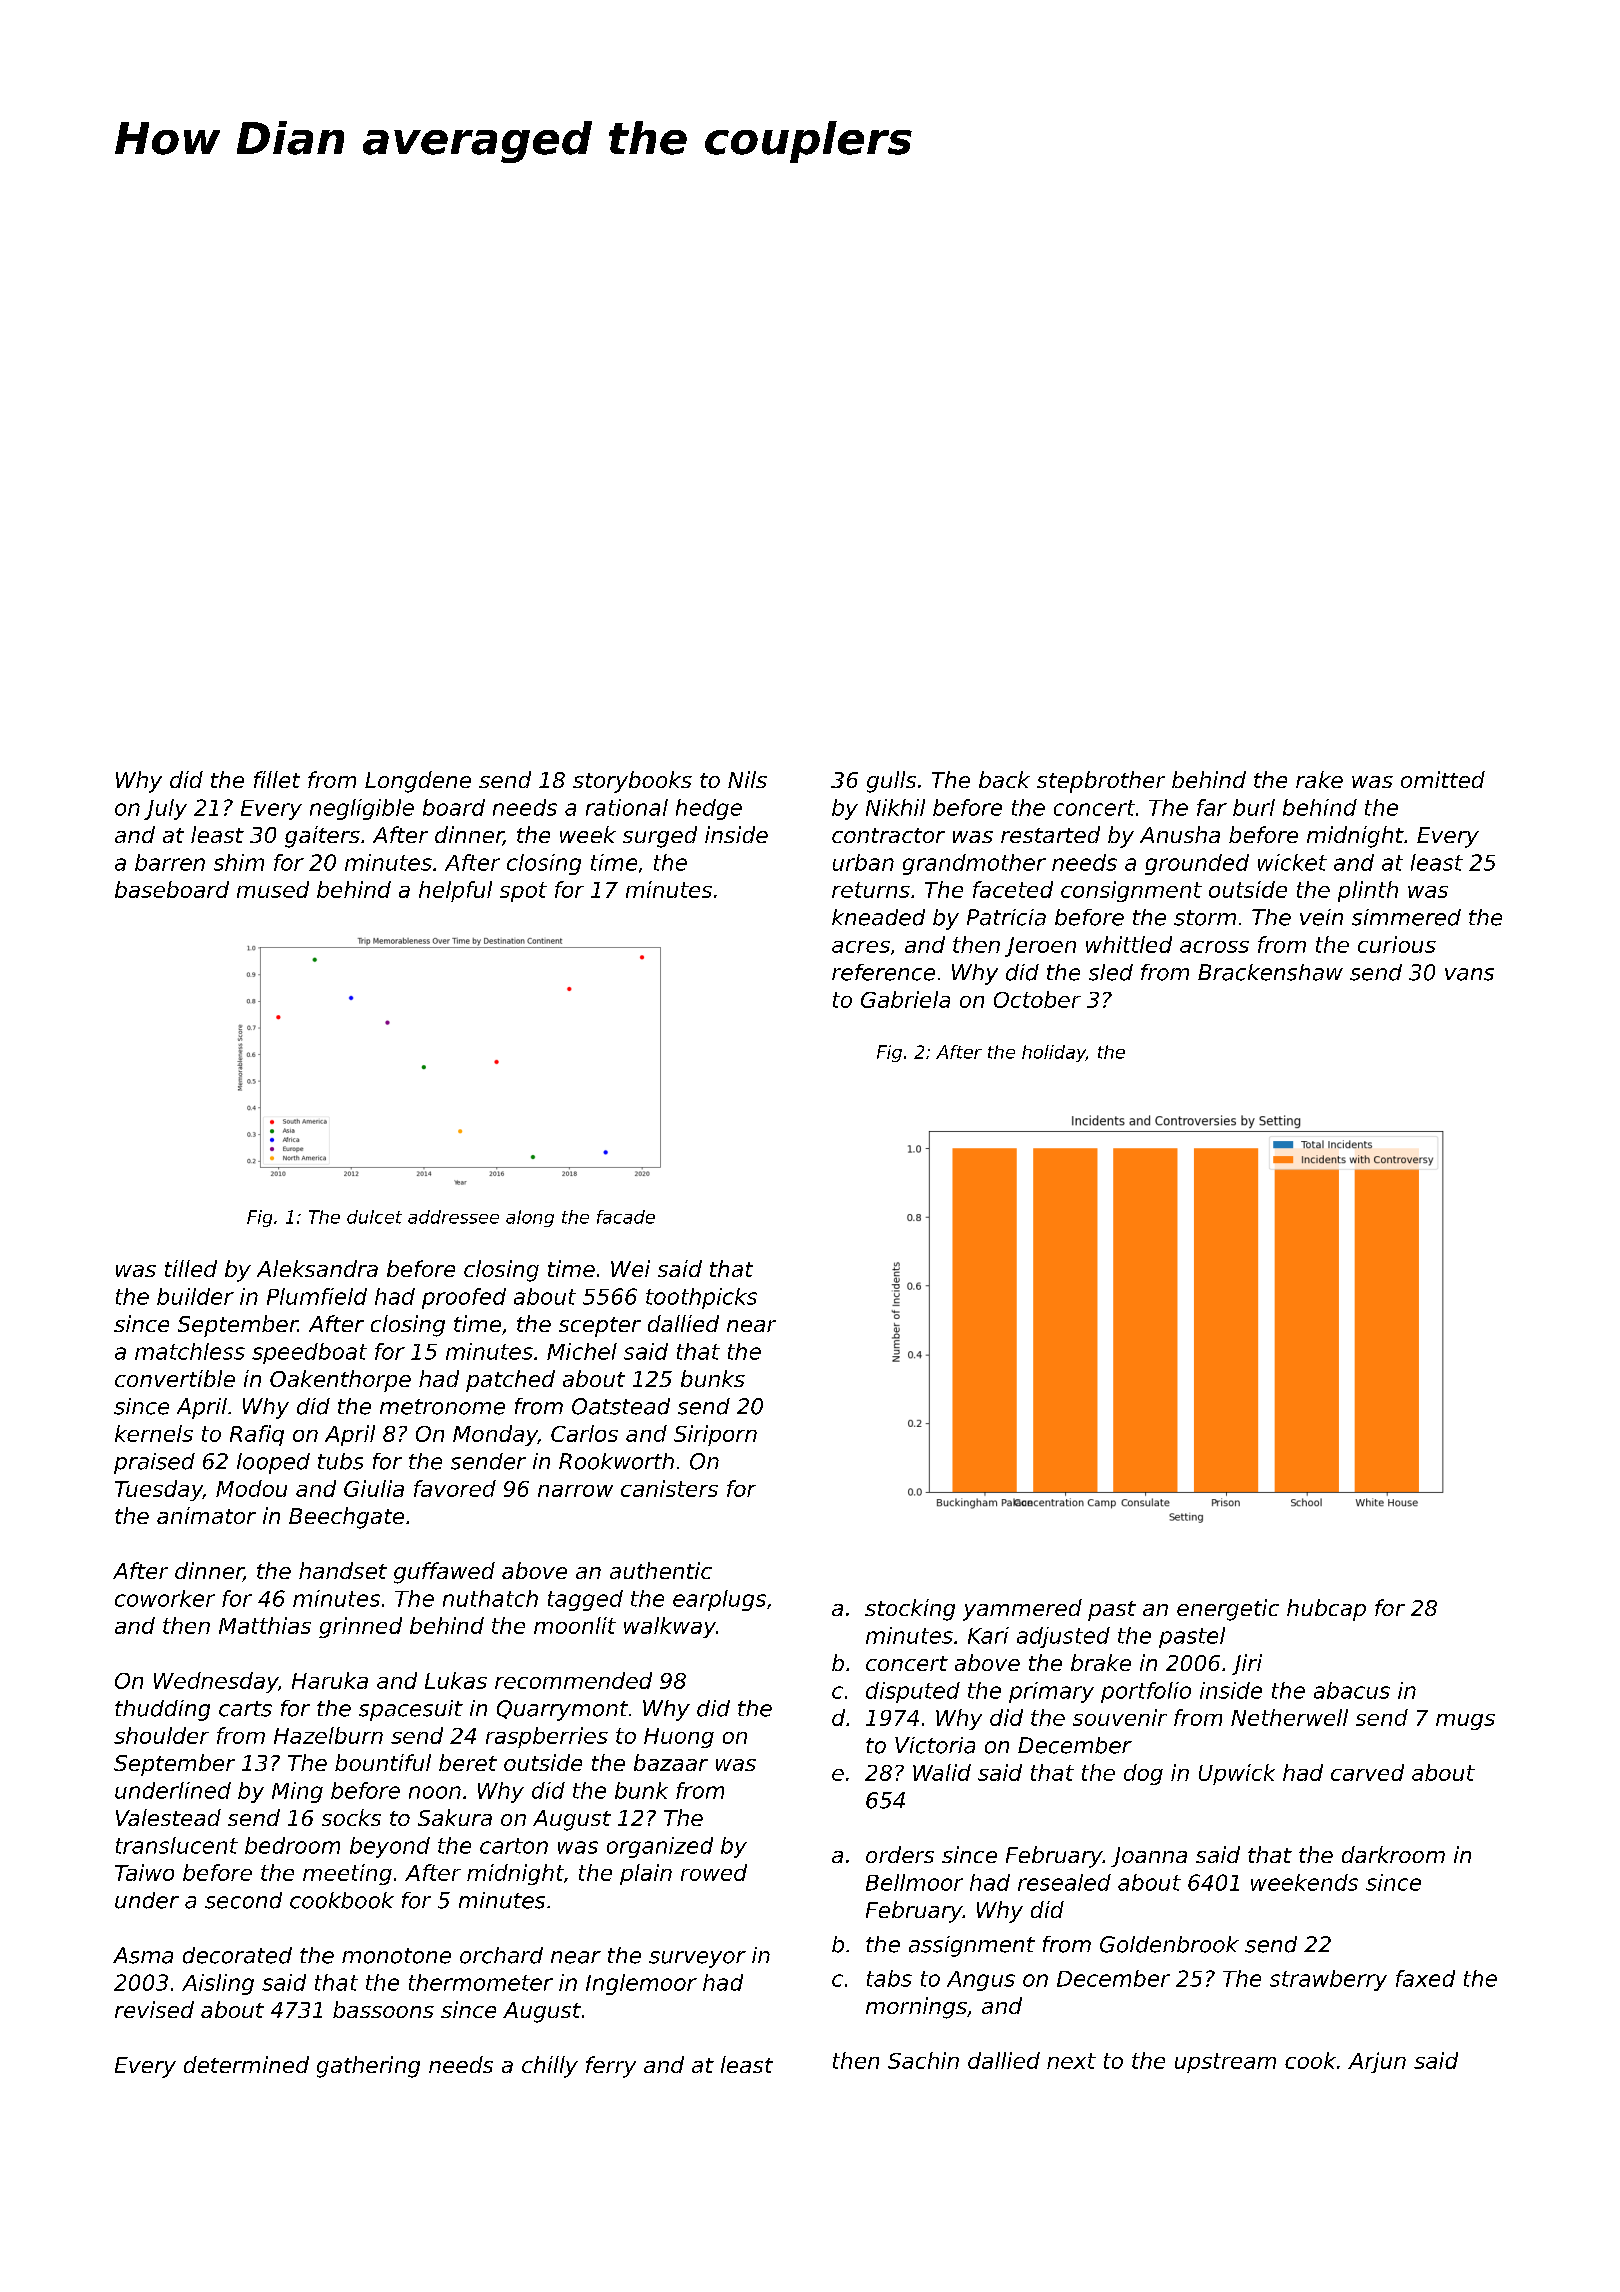 Image resolution: width=1620 pixels, height=2292 pixels. What do you see at coordinates (1169, 1944) in the image?
I see `Goldenbrook` at bounding box center [1169, 1944].
